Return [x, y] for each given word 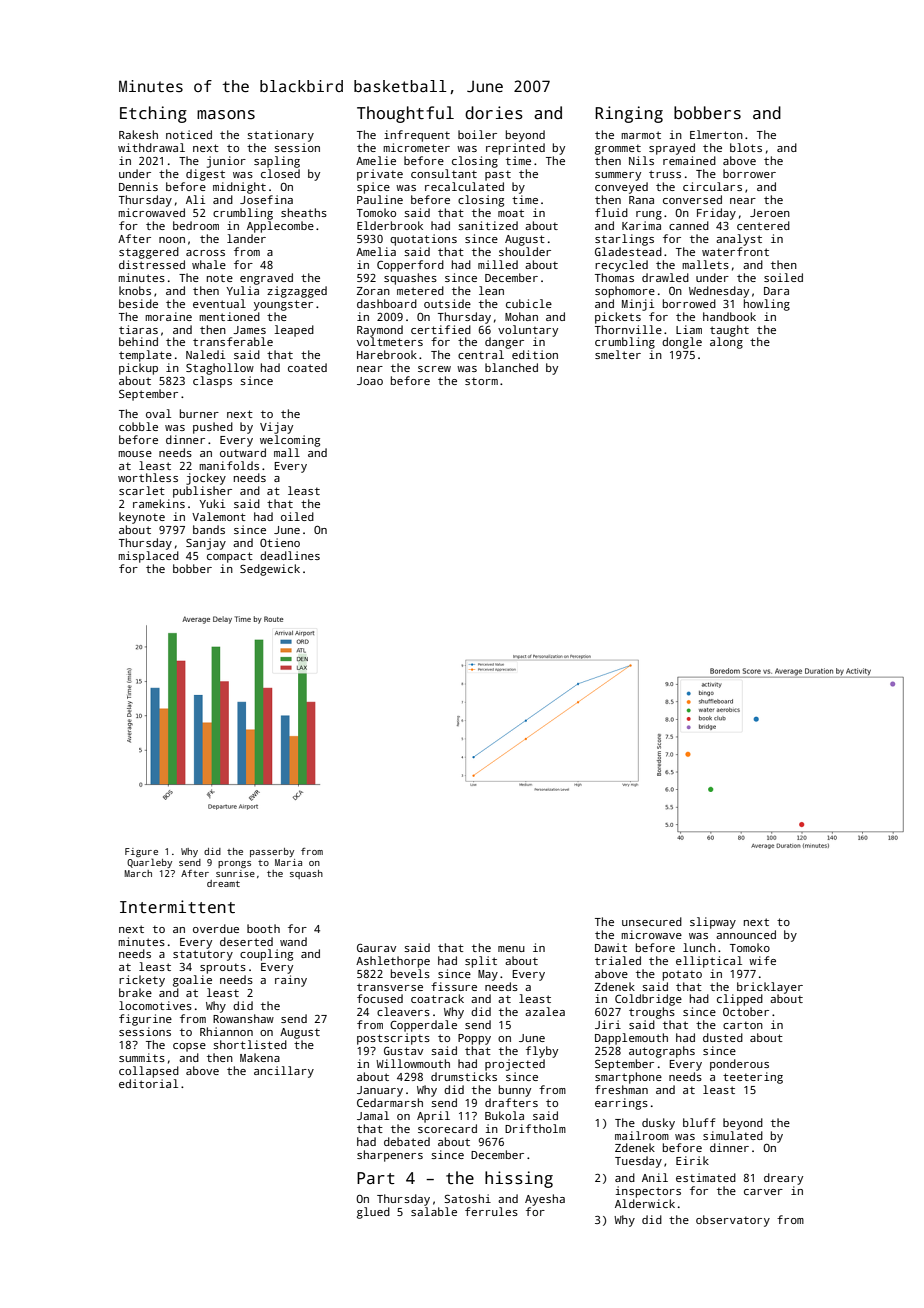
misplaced [148, 557]
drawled [665, 277]
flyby [542, 1052]
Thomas [614, 277]
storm [481, 381]
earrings [621, 1104]
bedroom [196, 225]
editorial [148, 1083]
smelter [618, 354]
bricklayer [770, 988]
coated [307, 367]
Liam [689, 329]
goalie [192, 981]
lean [491, 290]
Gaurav [376, 947]
